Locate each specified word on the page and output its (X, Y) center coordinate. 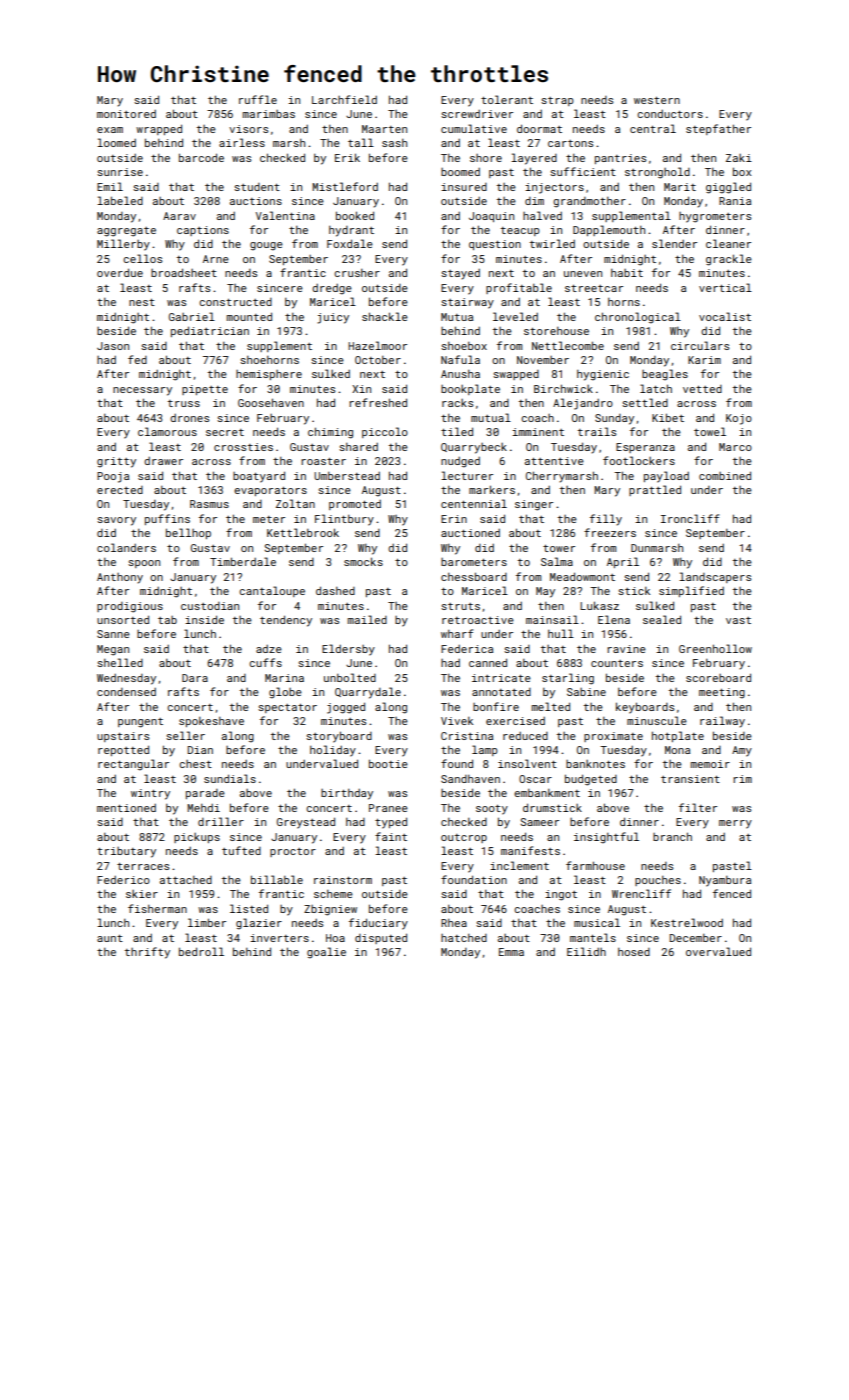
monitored (126, 114)
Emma (511, 952)
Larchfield (344, 99)
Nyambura (725, 881)
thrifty (147, 953)
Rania (735, 201)
